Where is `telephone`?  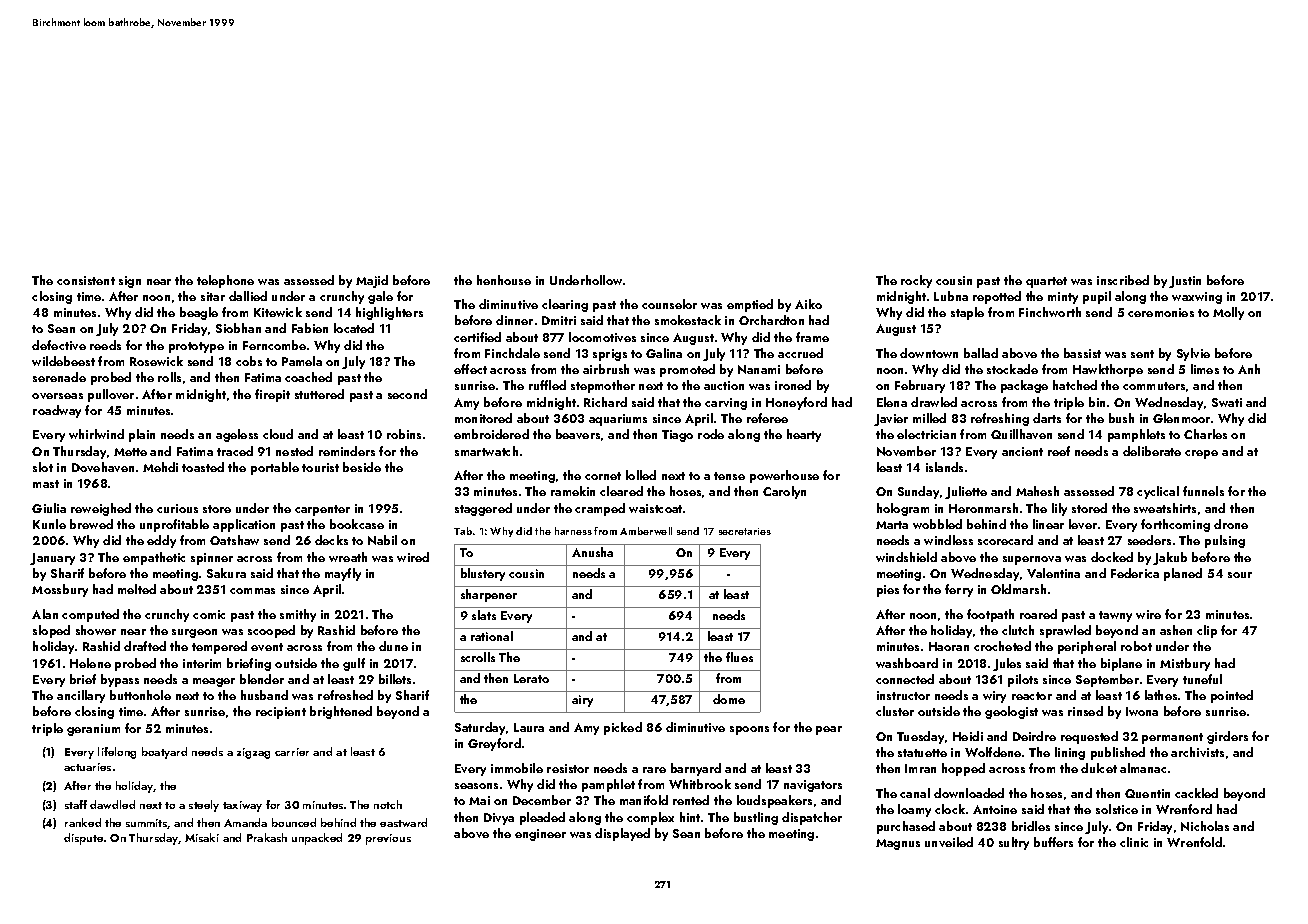 telephone is located at coordinates (225, 281).
